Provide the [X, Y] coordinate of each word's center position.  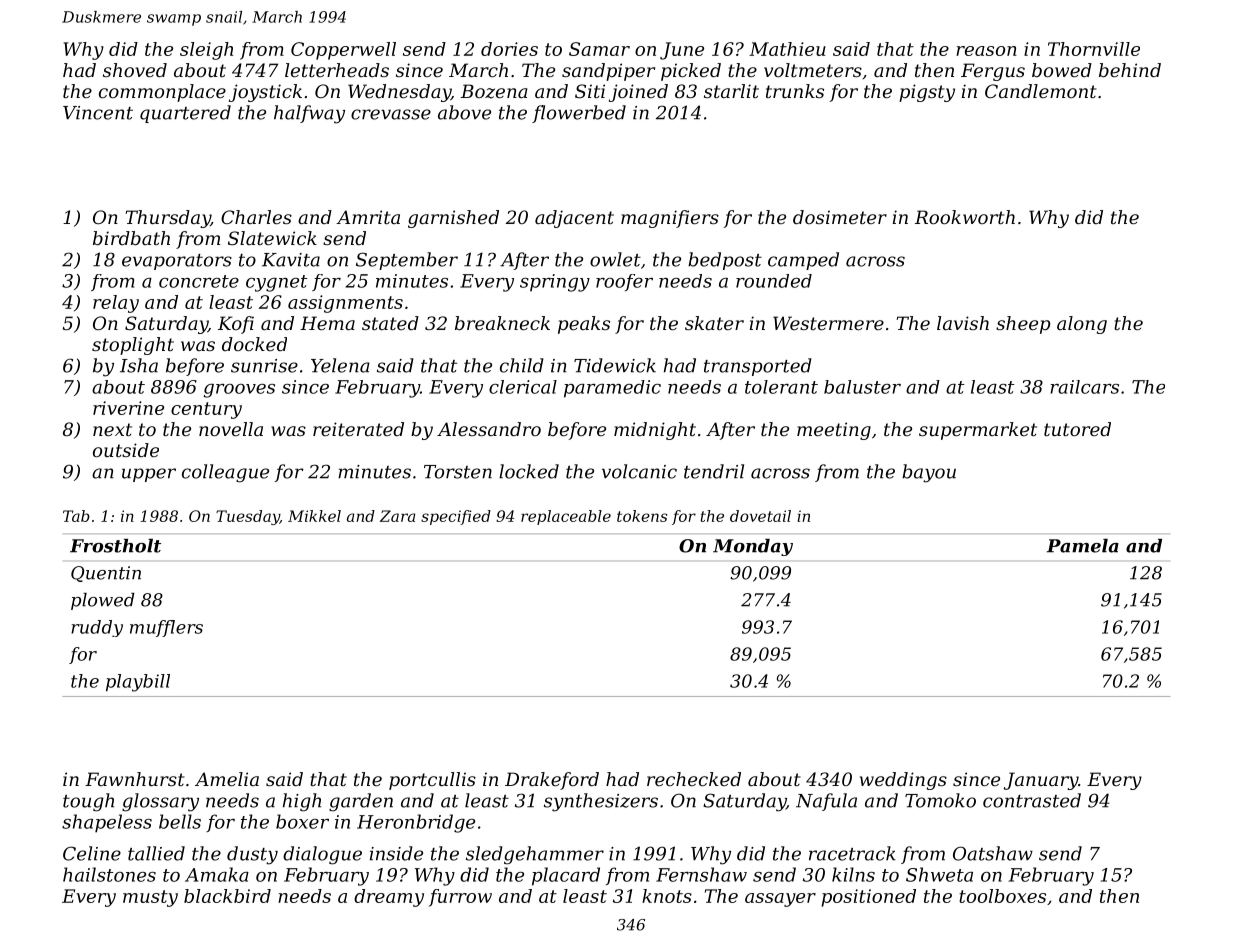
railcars [1084, 387]
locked [529, 471]
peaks [584, 325]
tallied [156, 853]
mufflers [166, 628]
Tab [76, 516]
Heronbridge [416, 823]
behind [1130, 70]
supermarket [978, 431]
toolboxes [1002, 896]
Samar [599, 49]
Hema [327, 323]
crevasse [391, 114]
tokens [642, 516]
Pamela [1083, 546]
